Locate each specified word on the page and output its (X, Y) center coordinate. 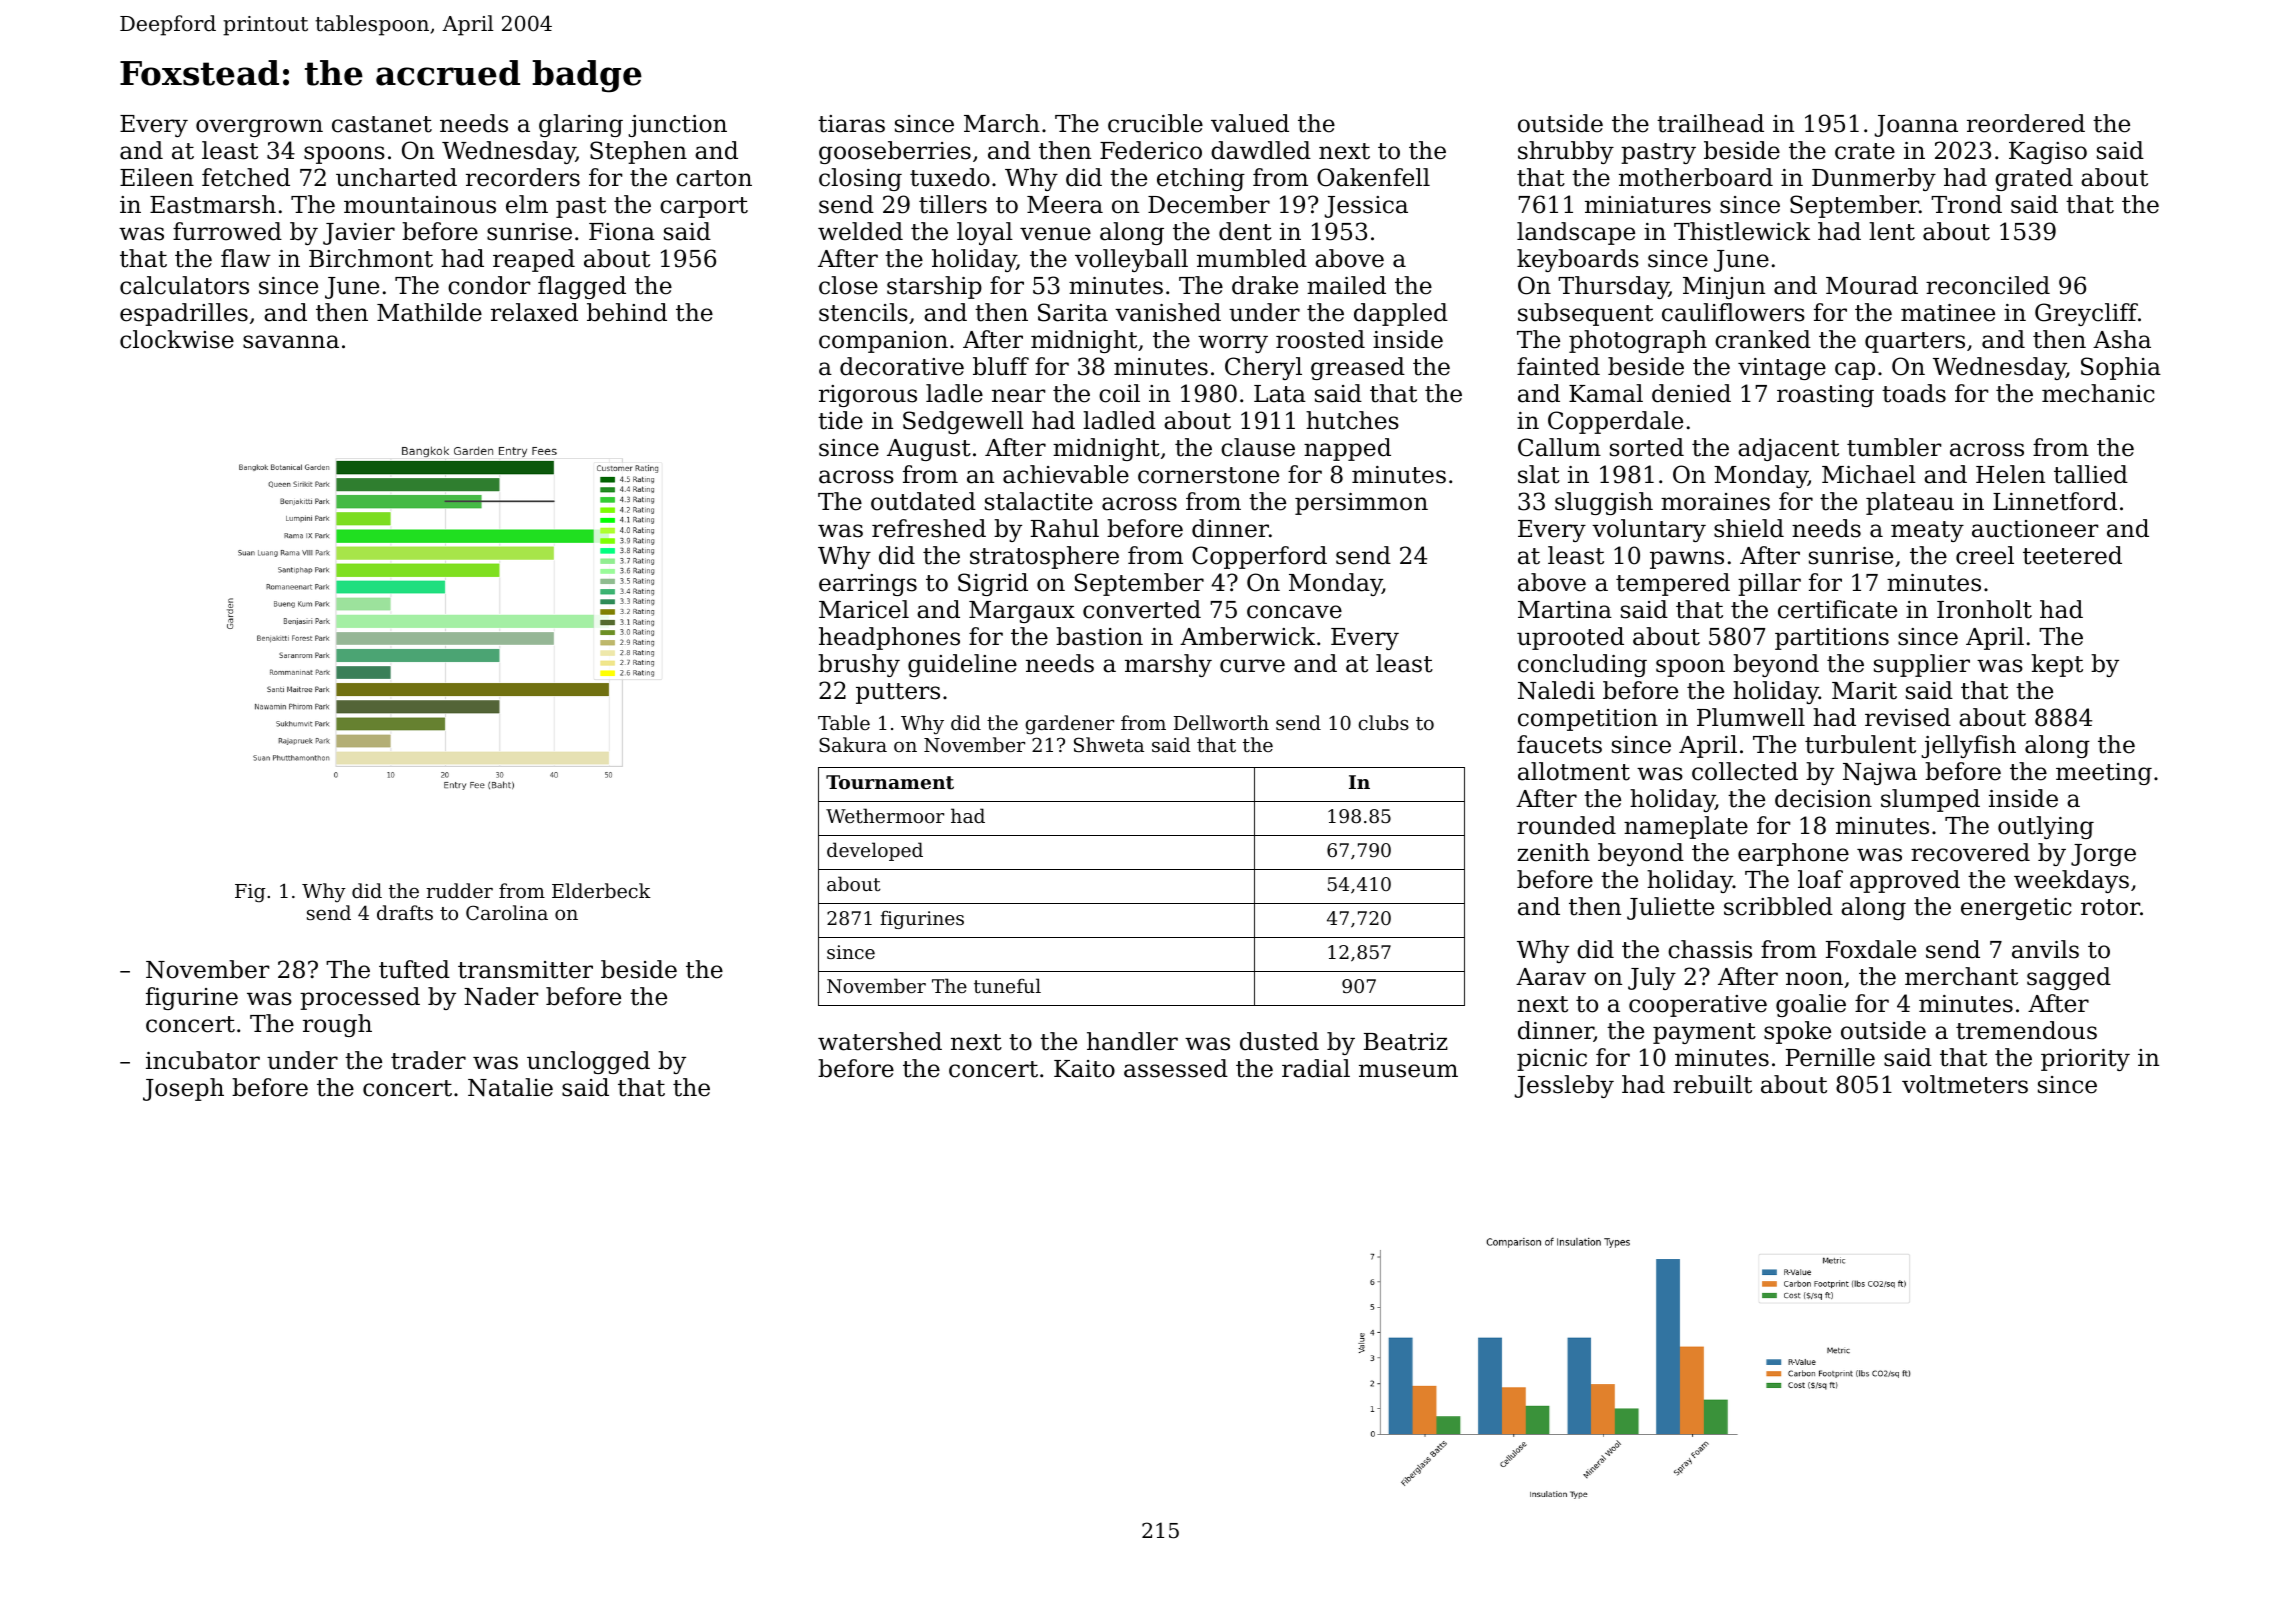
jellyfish (1968, 746)
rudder (459, 890)
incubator (203, 1060)
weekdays (2071, 881)
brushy (859, 665)
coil (1119, 393)
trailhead (1710, 123)
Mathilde (429, 312)
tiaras (851, 124)
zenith (1553, 852)
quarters (1915, 342)
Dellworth (1221, 722)
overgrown (259, 128)
